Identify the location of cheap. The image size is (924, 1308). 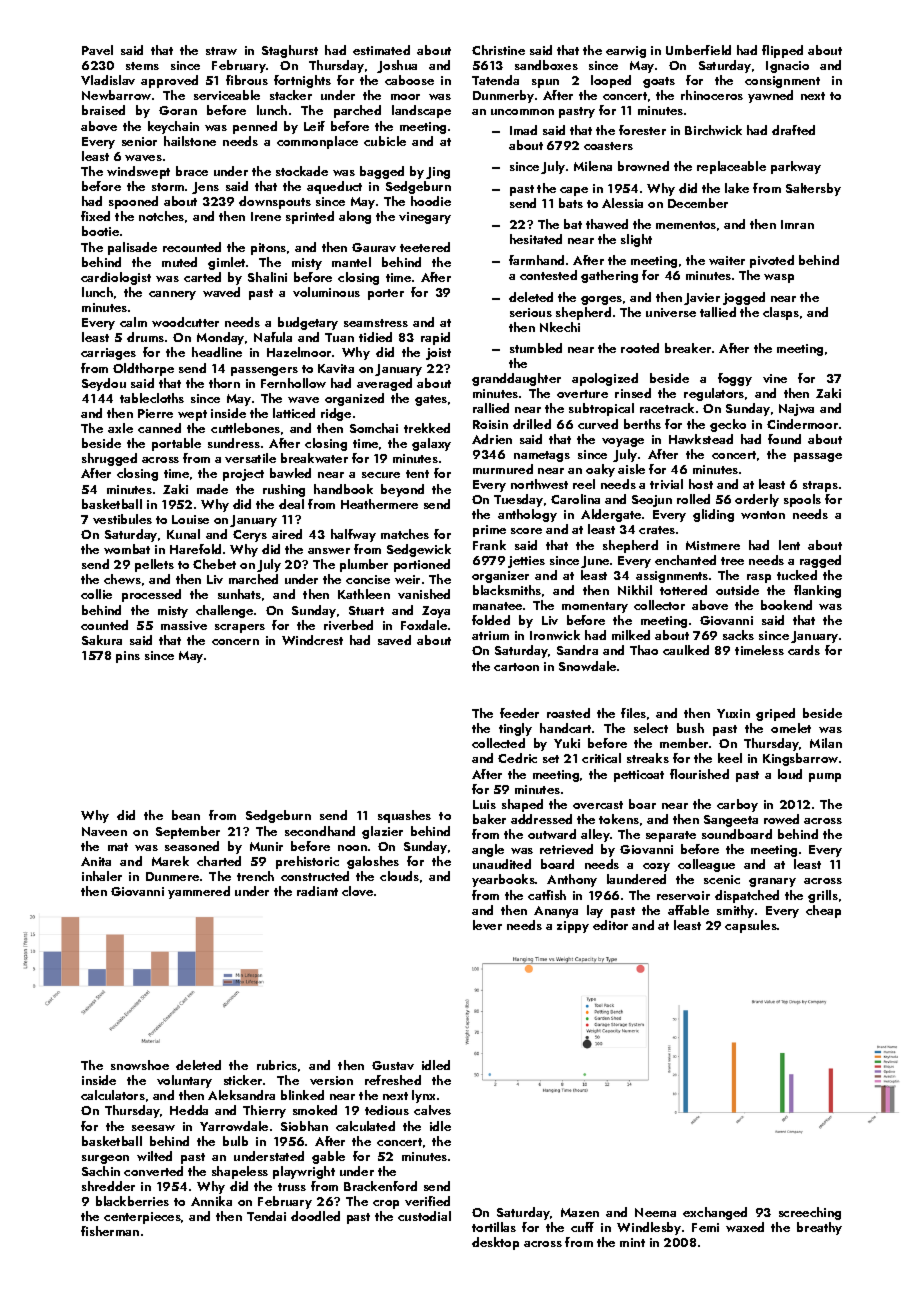
(823, 911).
